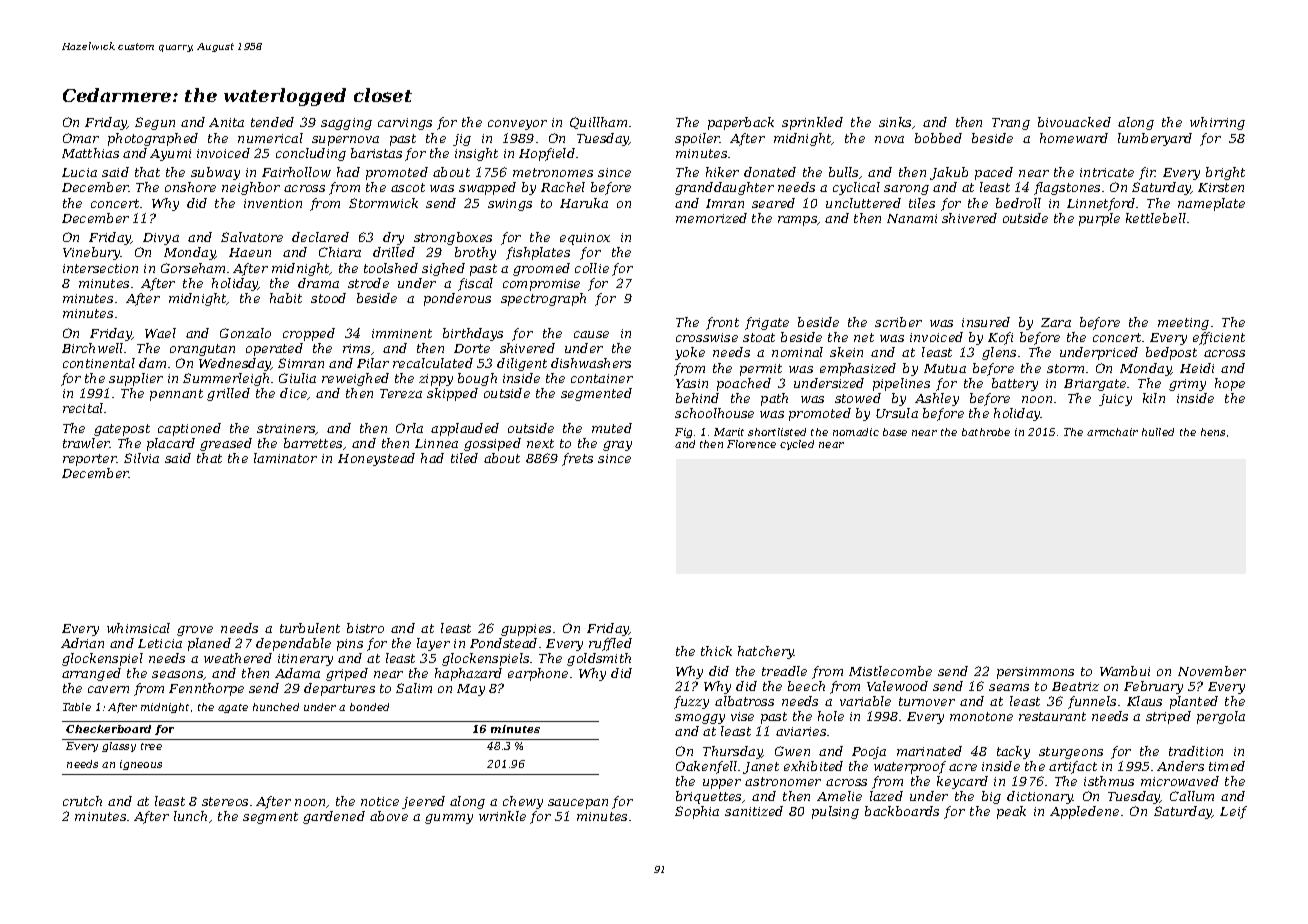 The width and height of the screenshot is (1308, 924). Describe the element at coordinates (1233, 812) in the screenshot. I see `Leif` at that location.
